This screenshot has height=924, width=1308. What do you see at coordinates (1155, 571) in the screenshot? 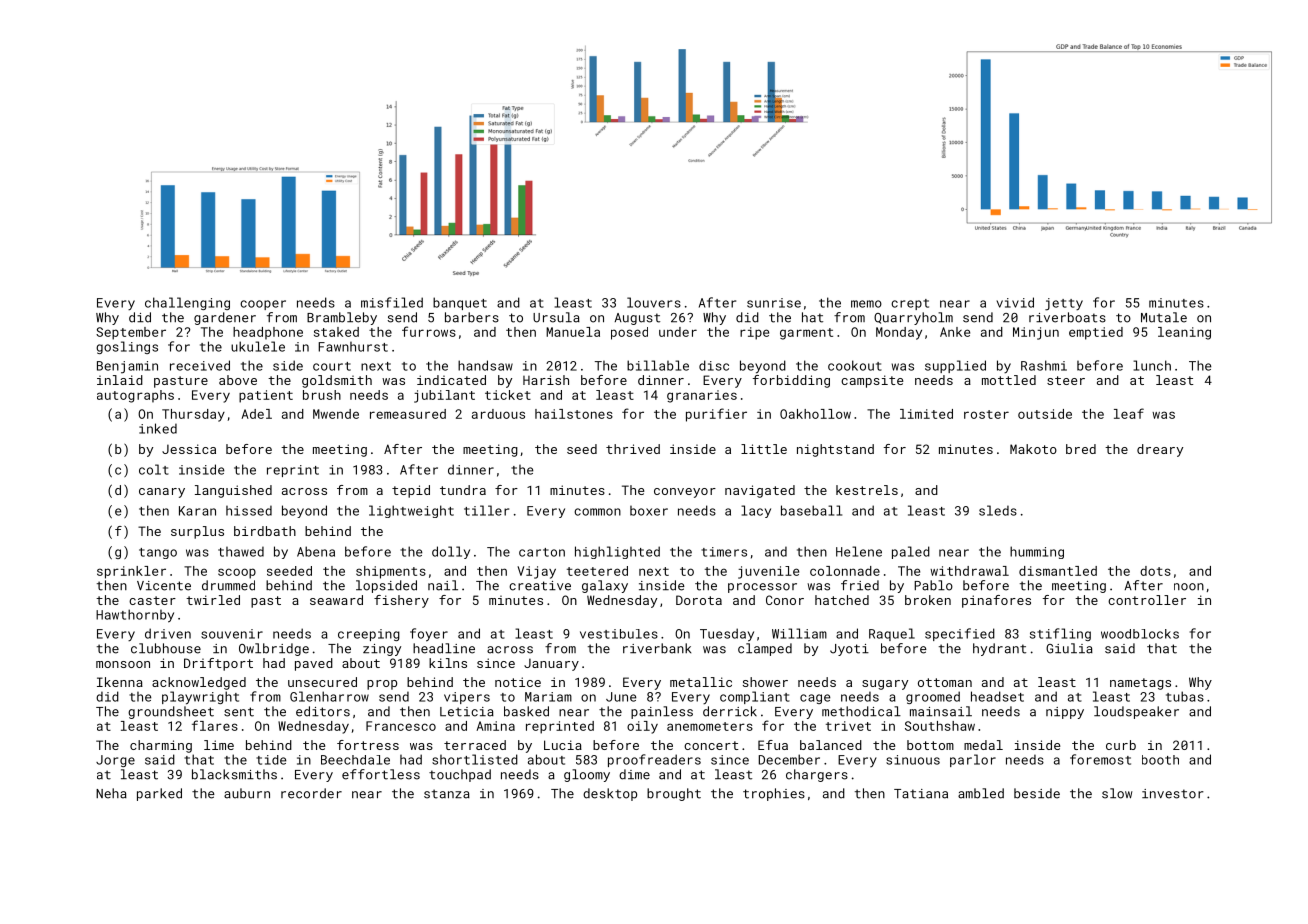
I see `dots` at bounding box center [1155, 571].
